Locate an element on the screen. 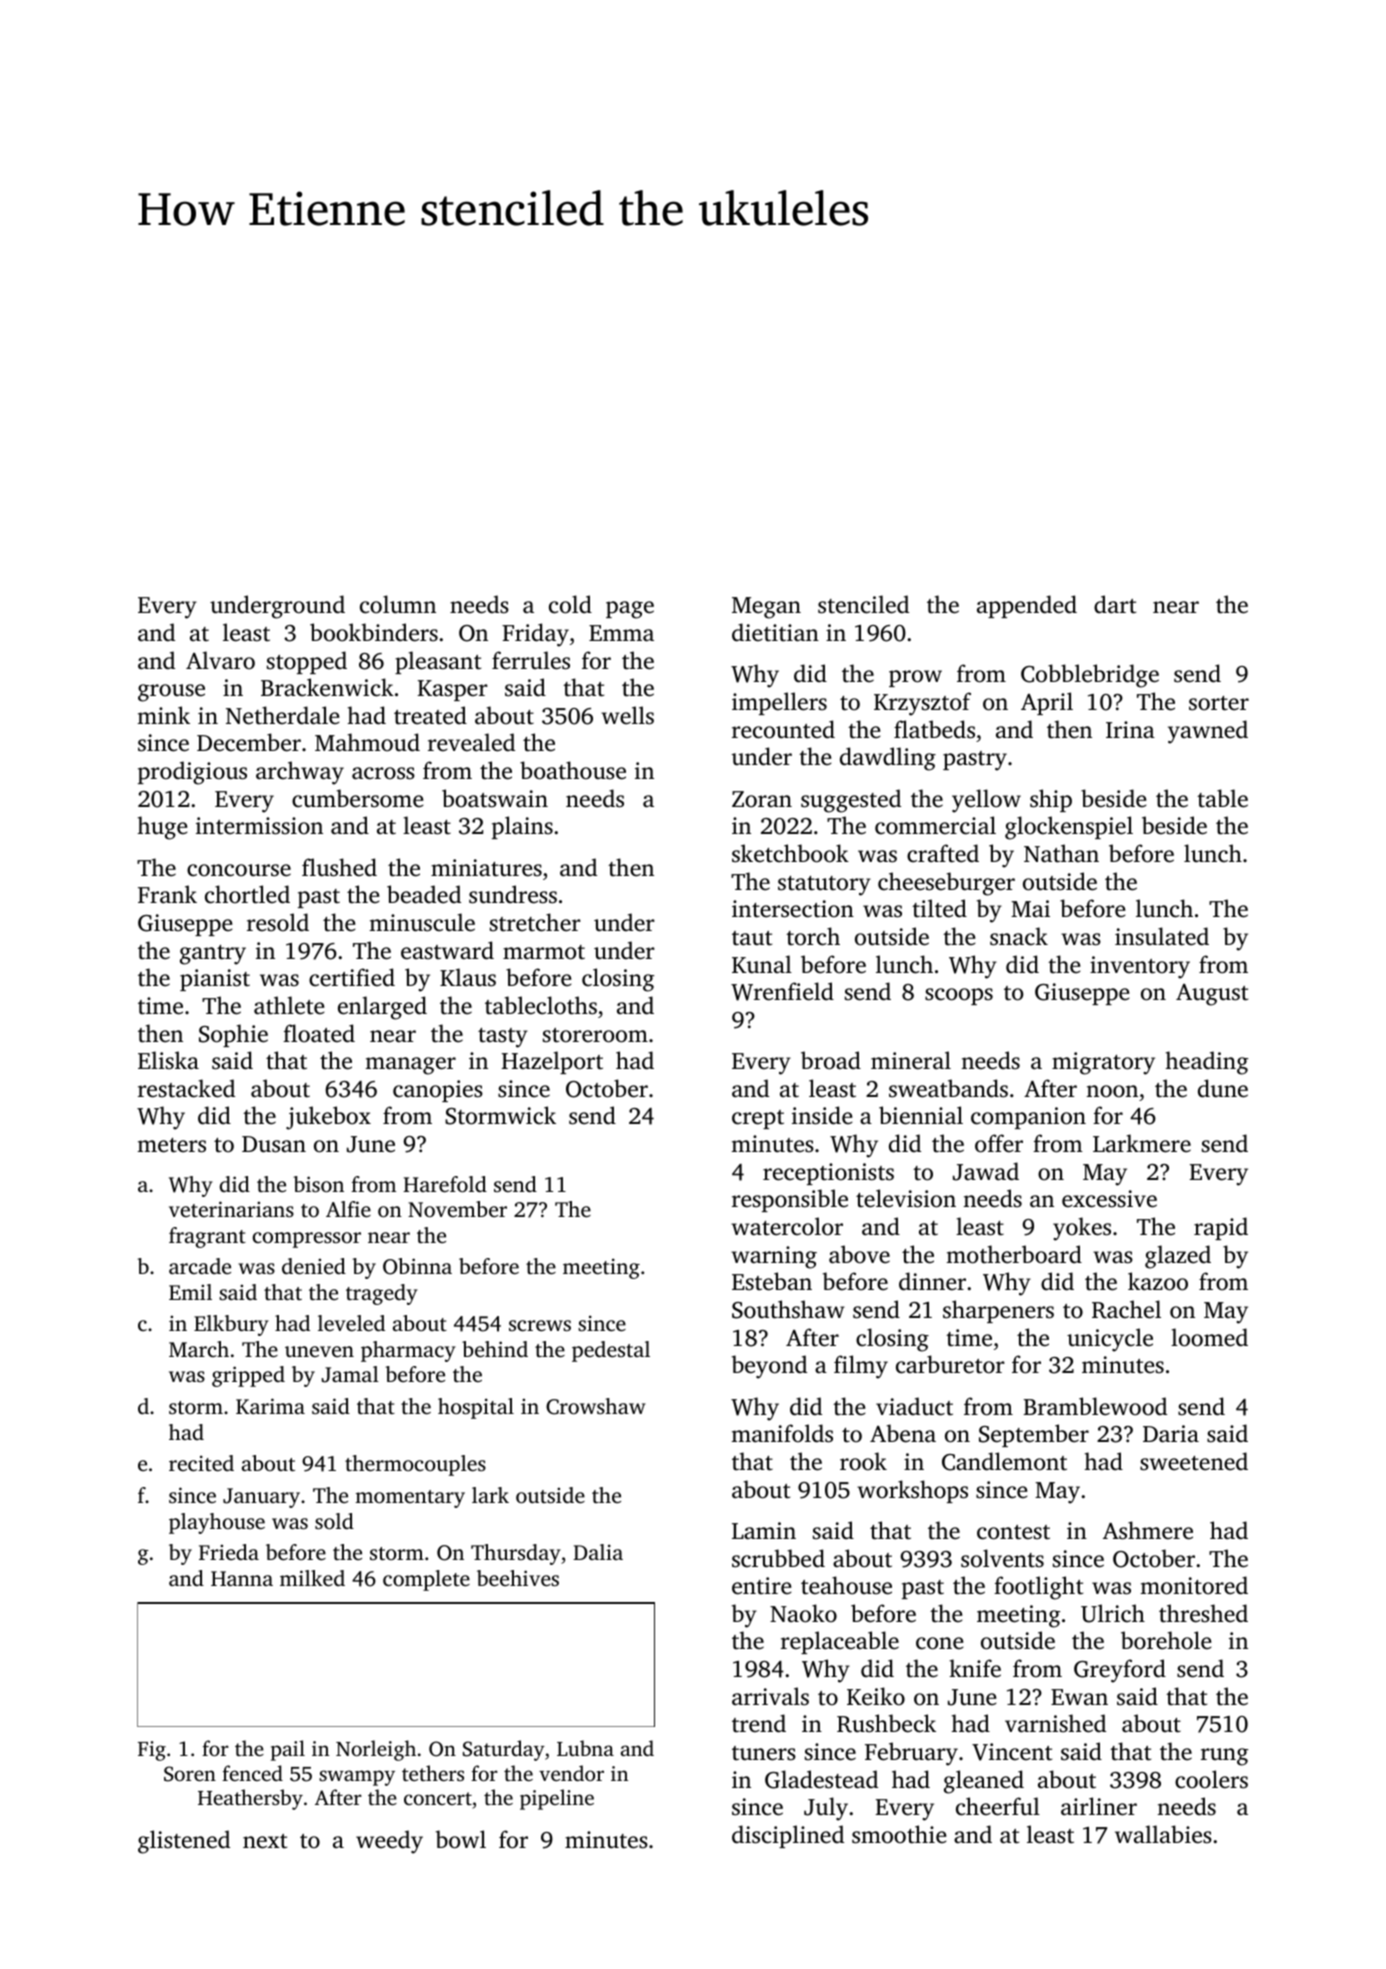 This screenshot has width=1386, height=1969. ferrules is located at coordinates (531, 660).
